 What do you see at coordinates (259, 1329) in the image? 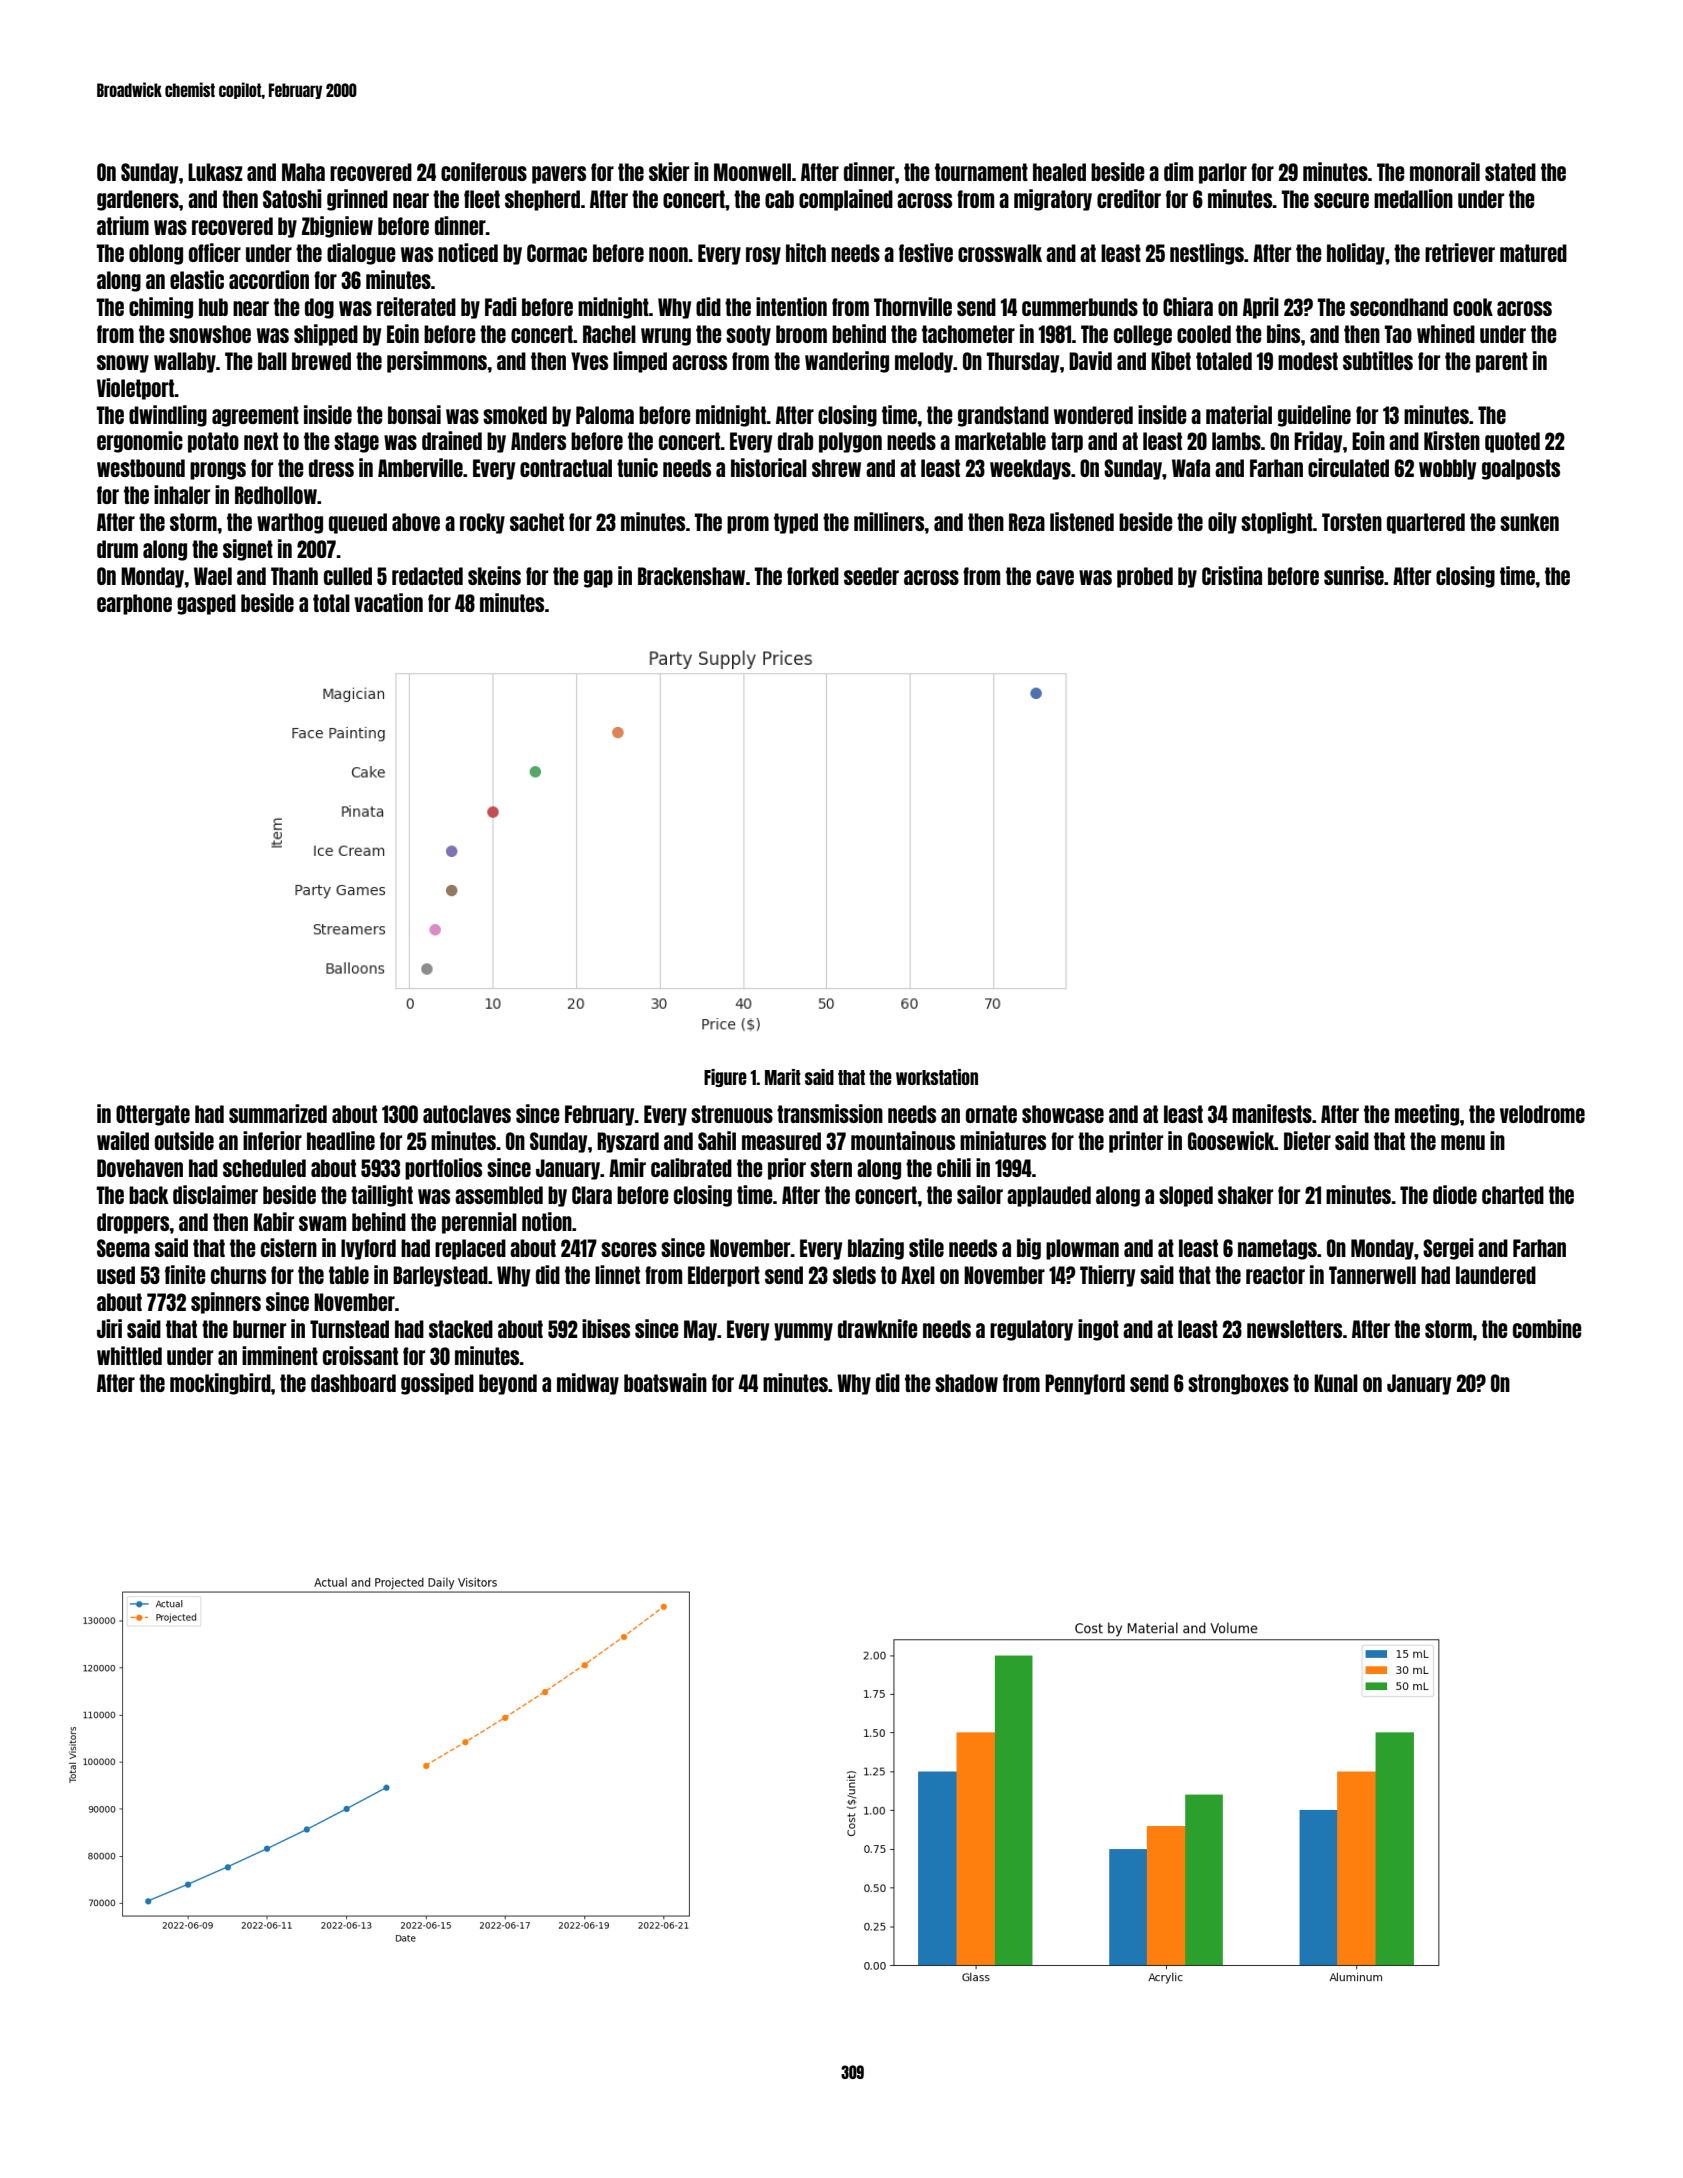
I see `burner` at bounding box center [259, 1329].
